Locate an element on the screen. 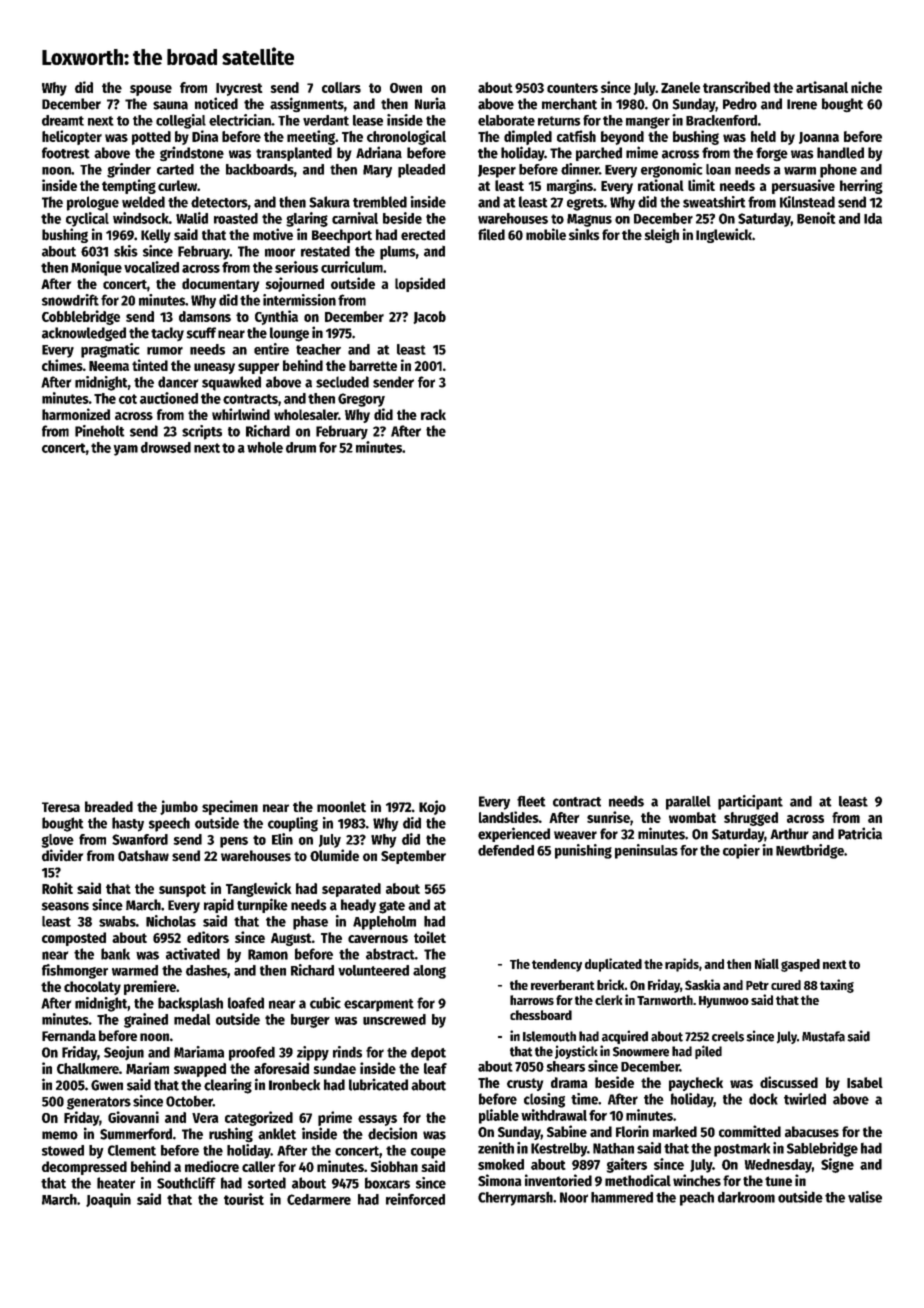 Image resolution: width=924 pixels, height=1308 pixels. dreamt is located at coordinates (63, 120).
